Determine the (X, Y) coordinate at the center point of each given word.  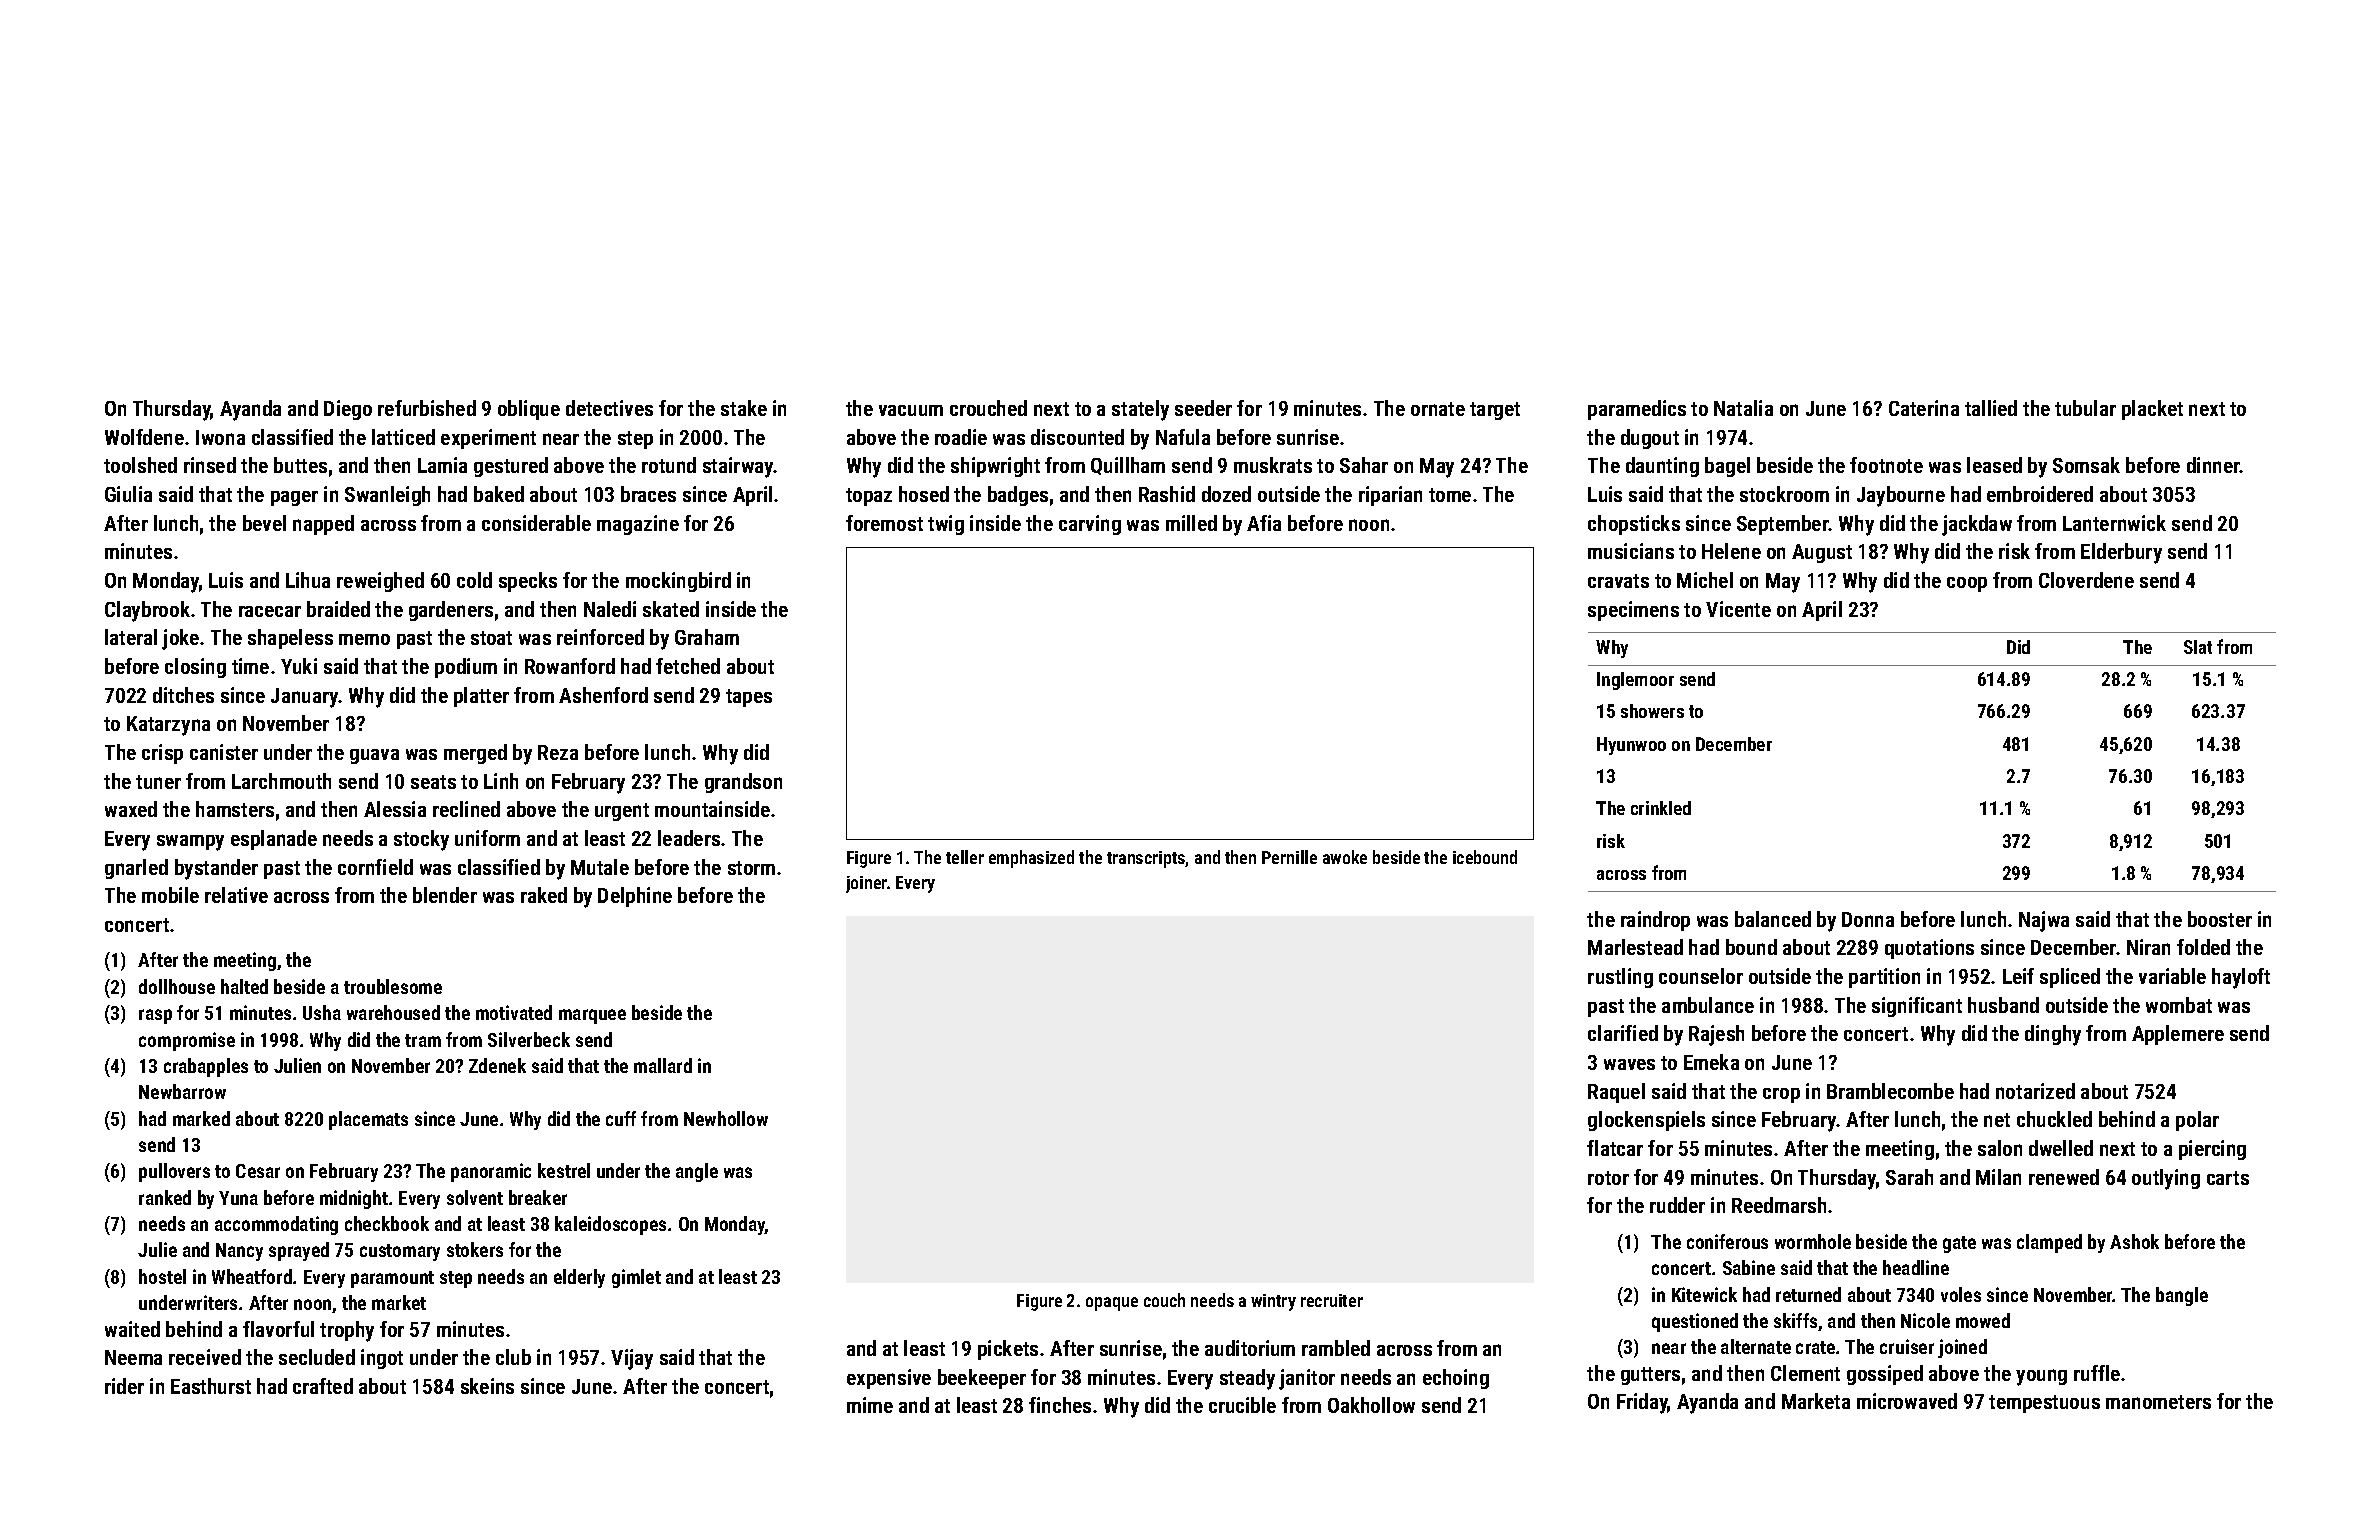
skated (671, 609)
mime (870, 1405)
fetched (688, 666)
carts (2228, 1178)
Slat (2198, 647)
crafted (323, 1386)
